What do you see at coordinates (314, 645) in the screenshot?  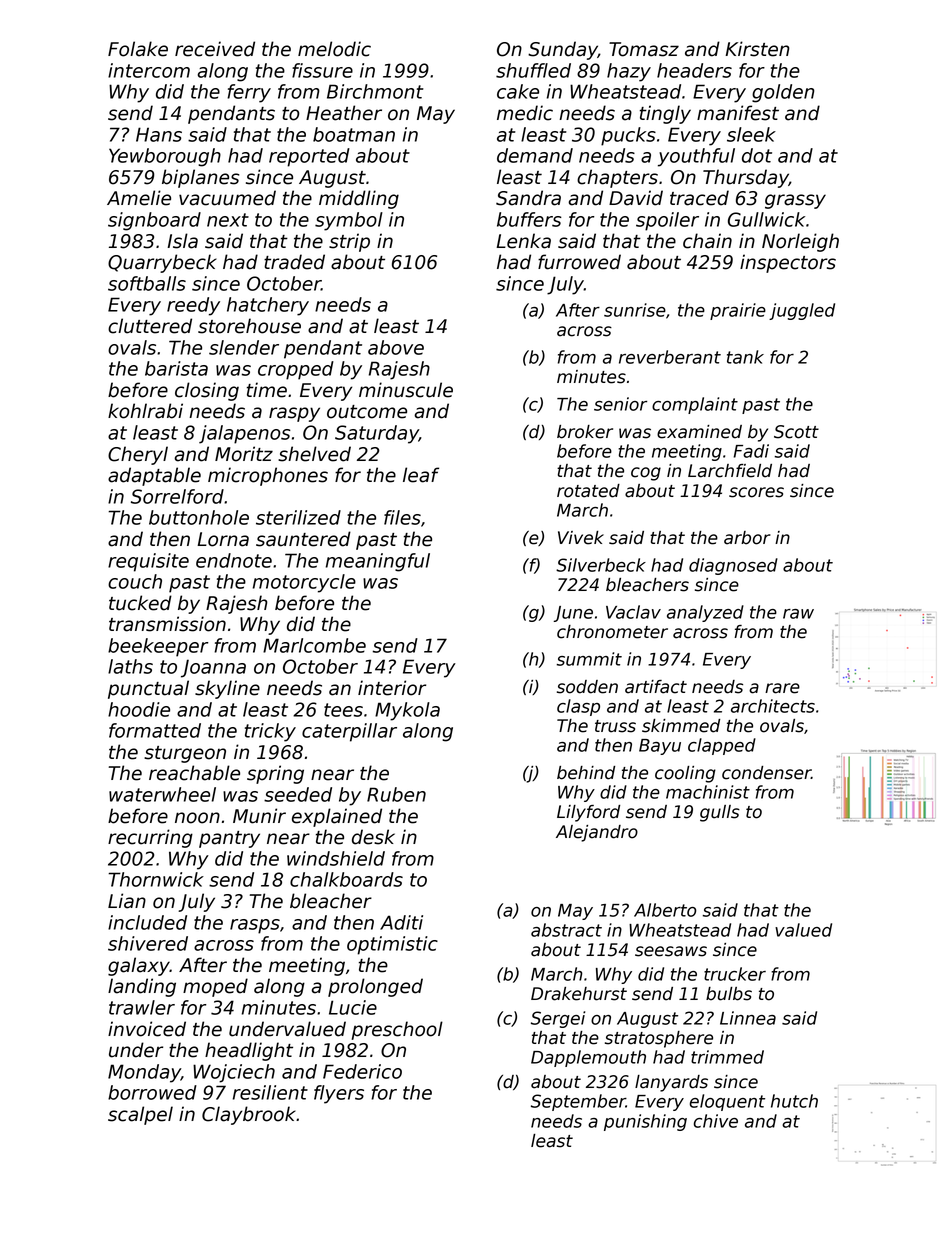 I see `Marlcombe` at bounding box center [314, 645].
